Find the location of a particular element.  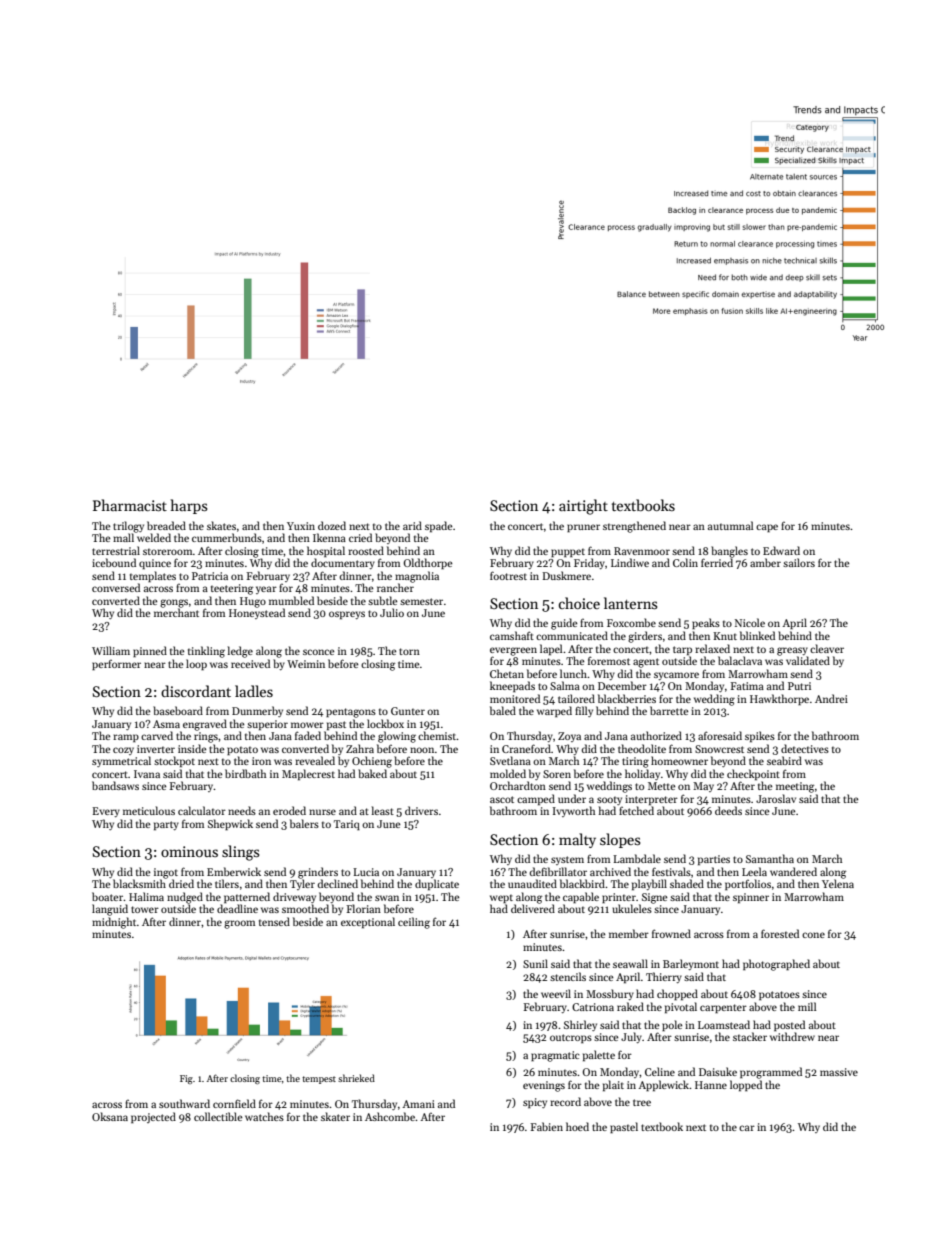

nudged is located at coordinates (185, 898).
